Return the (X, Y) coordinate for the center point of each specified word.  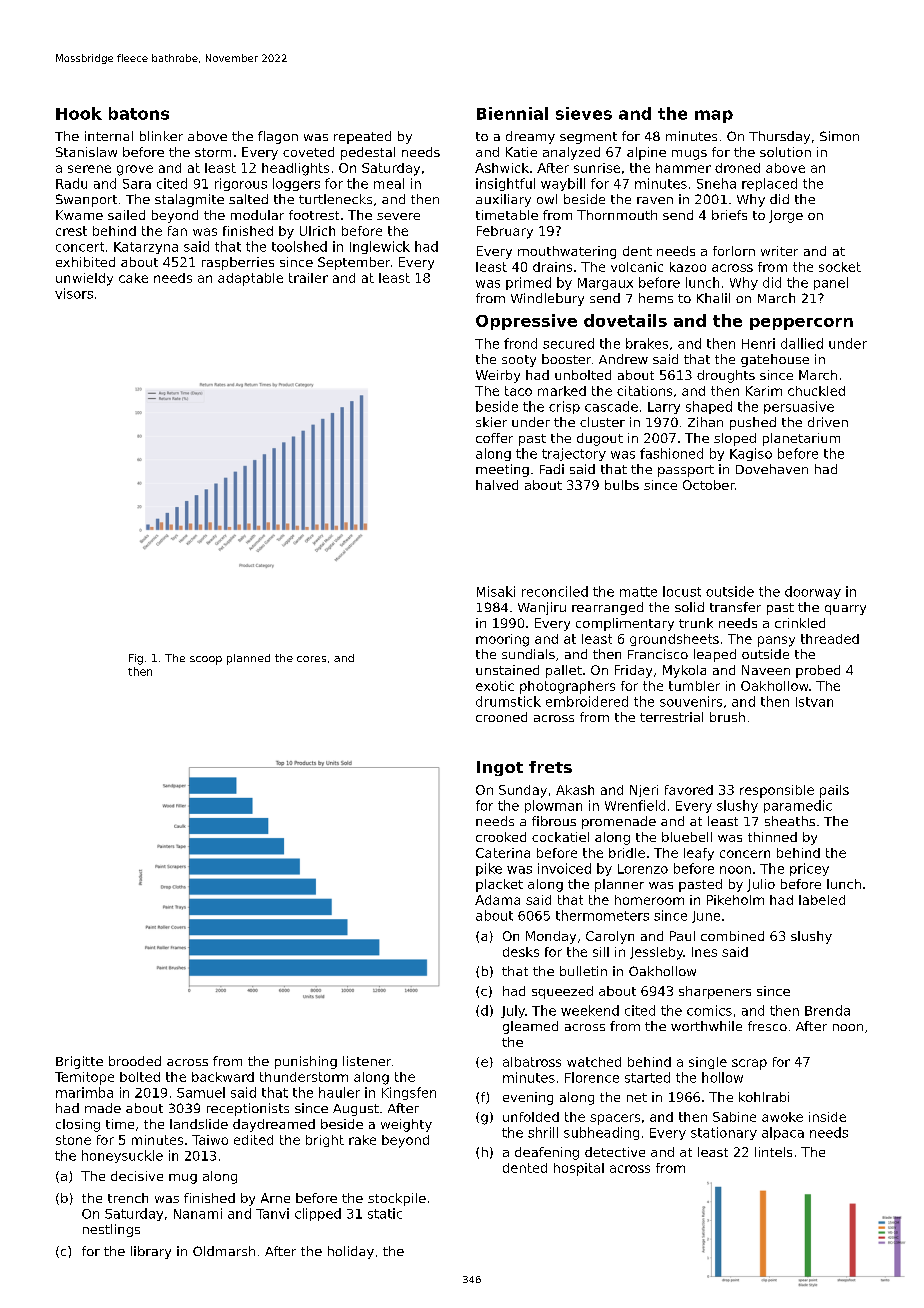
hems (656, 298)
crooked (501, 837)
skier (491, 422)
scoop (206, 660)
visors (74, 293)
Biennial (512, 113)
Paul (682, 936)
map (714, 116)
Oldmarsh (224, 1251)
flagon (278, 137)
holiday (351, 1252)
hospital (579, 1169)
